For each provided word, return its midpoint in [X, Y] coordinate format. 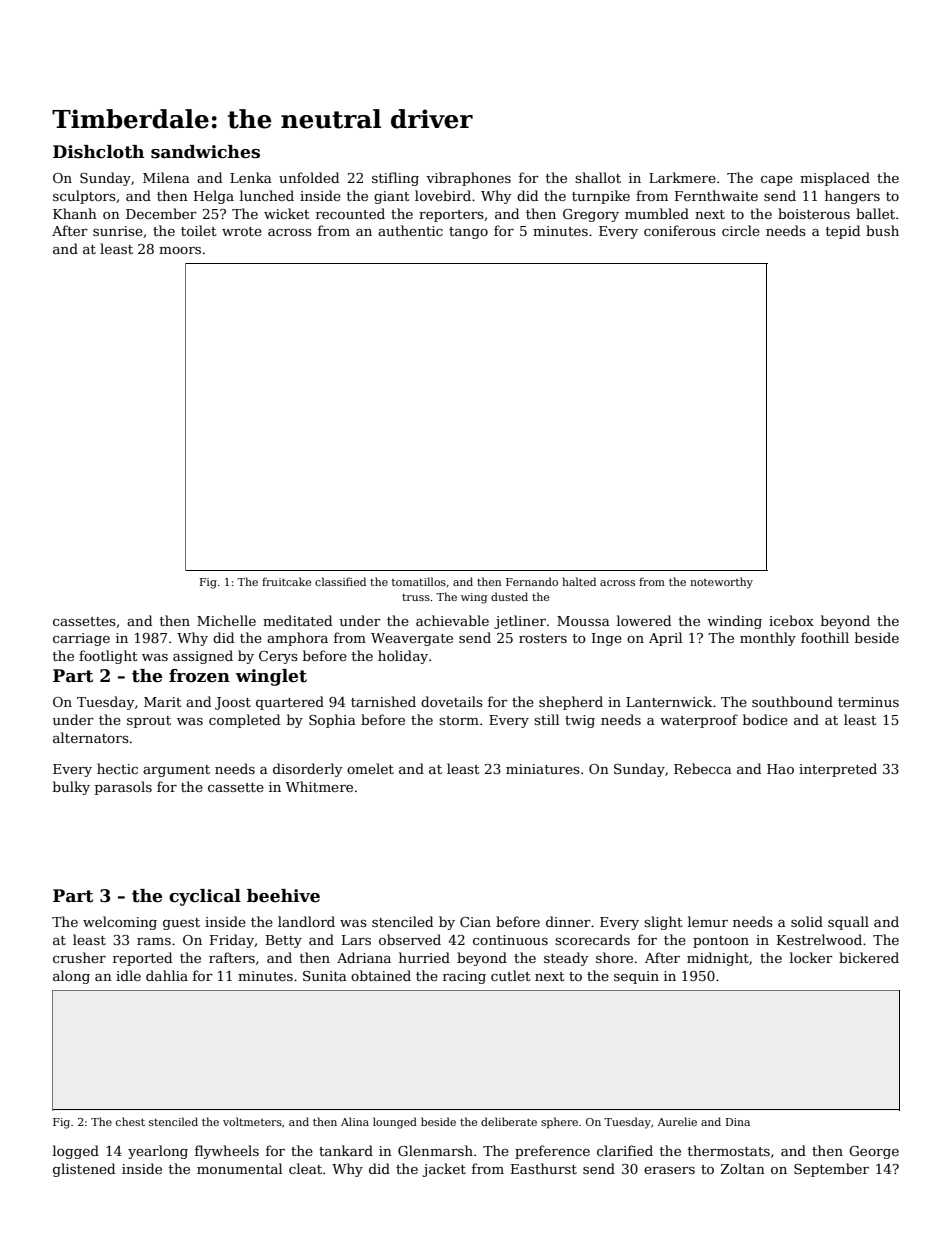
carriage [81, 639]
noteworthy [721, 583]
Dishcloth [98, 152]
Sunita [325, 976]
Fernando [532, 581]
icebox [791, 620]
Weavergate [412, 639]
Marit [163, 702]
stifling [395, 179]
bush [882, 230]
